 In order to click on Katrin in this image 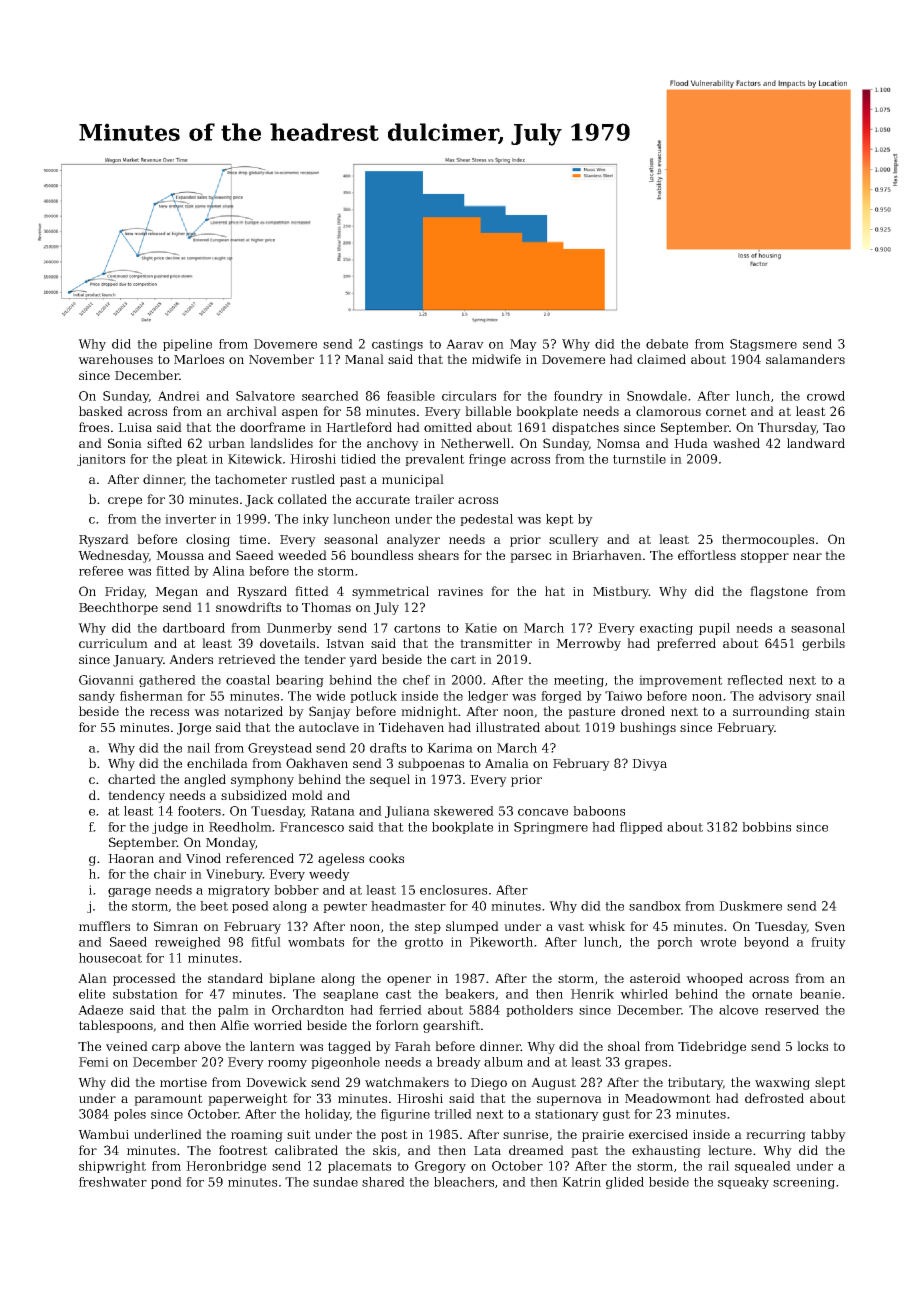, I will do `click(581, 1182)`.
